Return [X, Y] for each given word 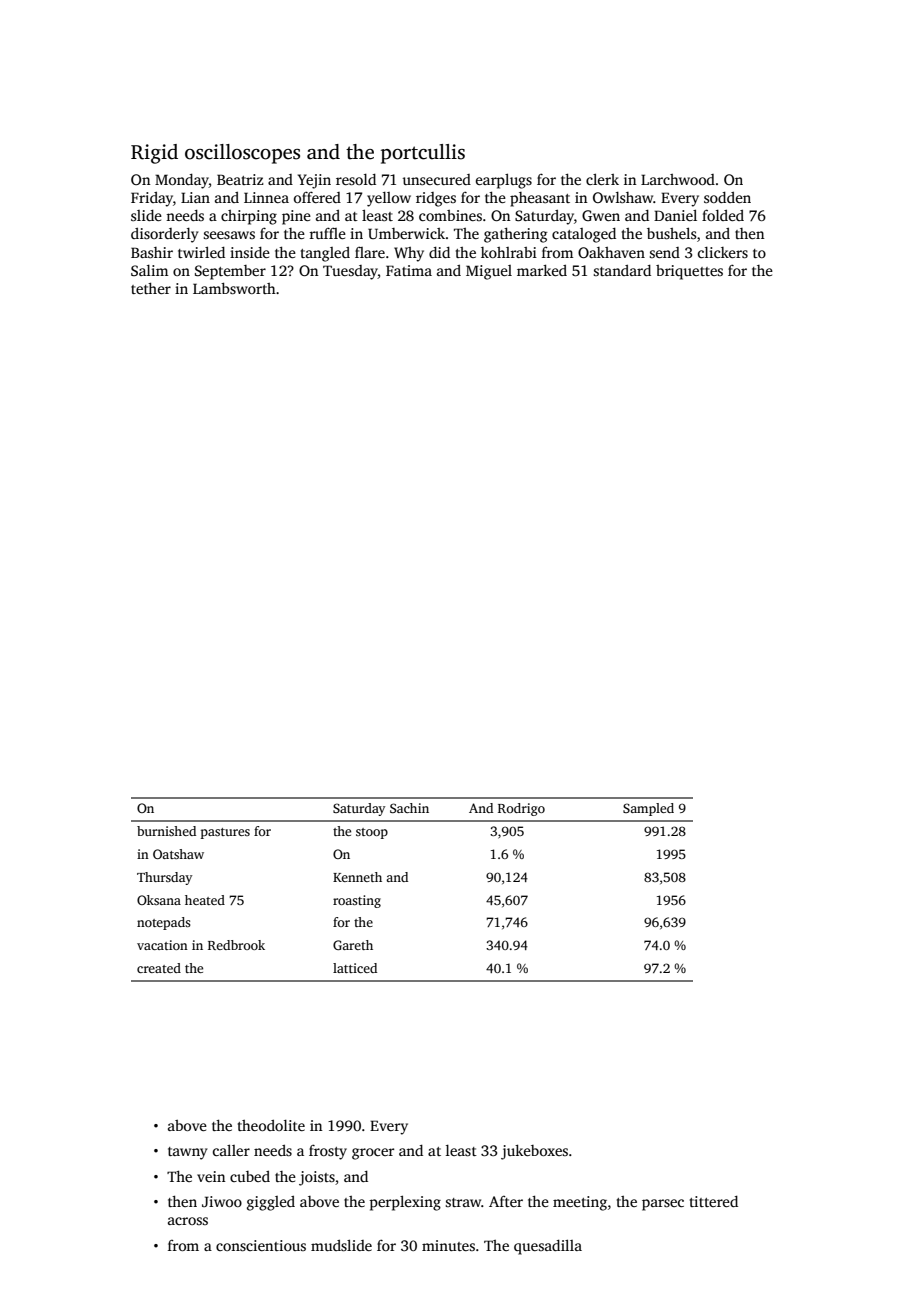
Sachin [409, 808]
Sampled [648, 809]
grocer [373, 1154]
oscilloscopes [242, 154]
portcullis [423, 154]
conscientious [261, 1245]
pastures [225, 833]
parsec [663, 1205]
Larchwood [678, 179]
